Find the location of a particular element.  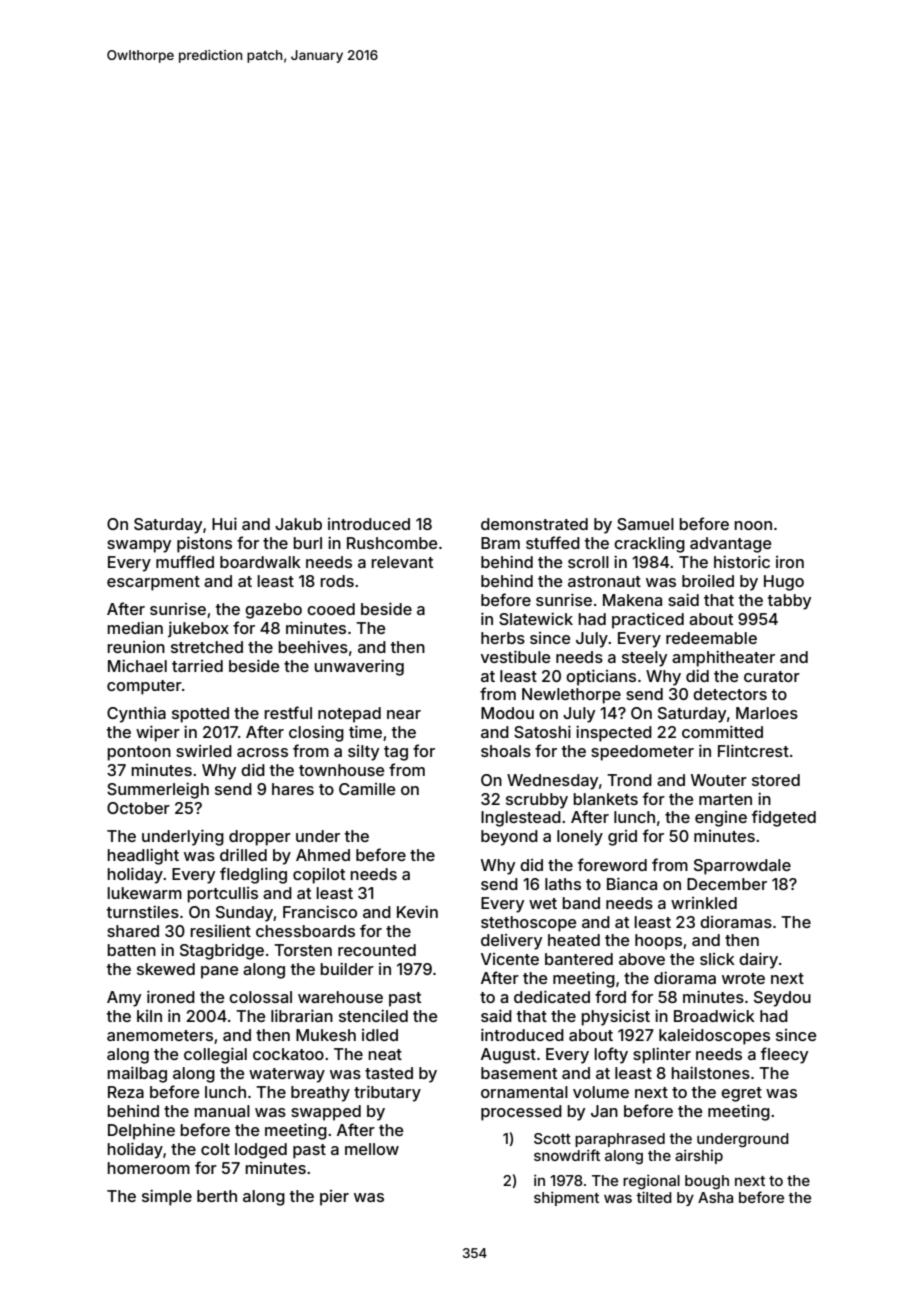

Sunday is located at coordinates (245, 914).
